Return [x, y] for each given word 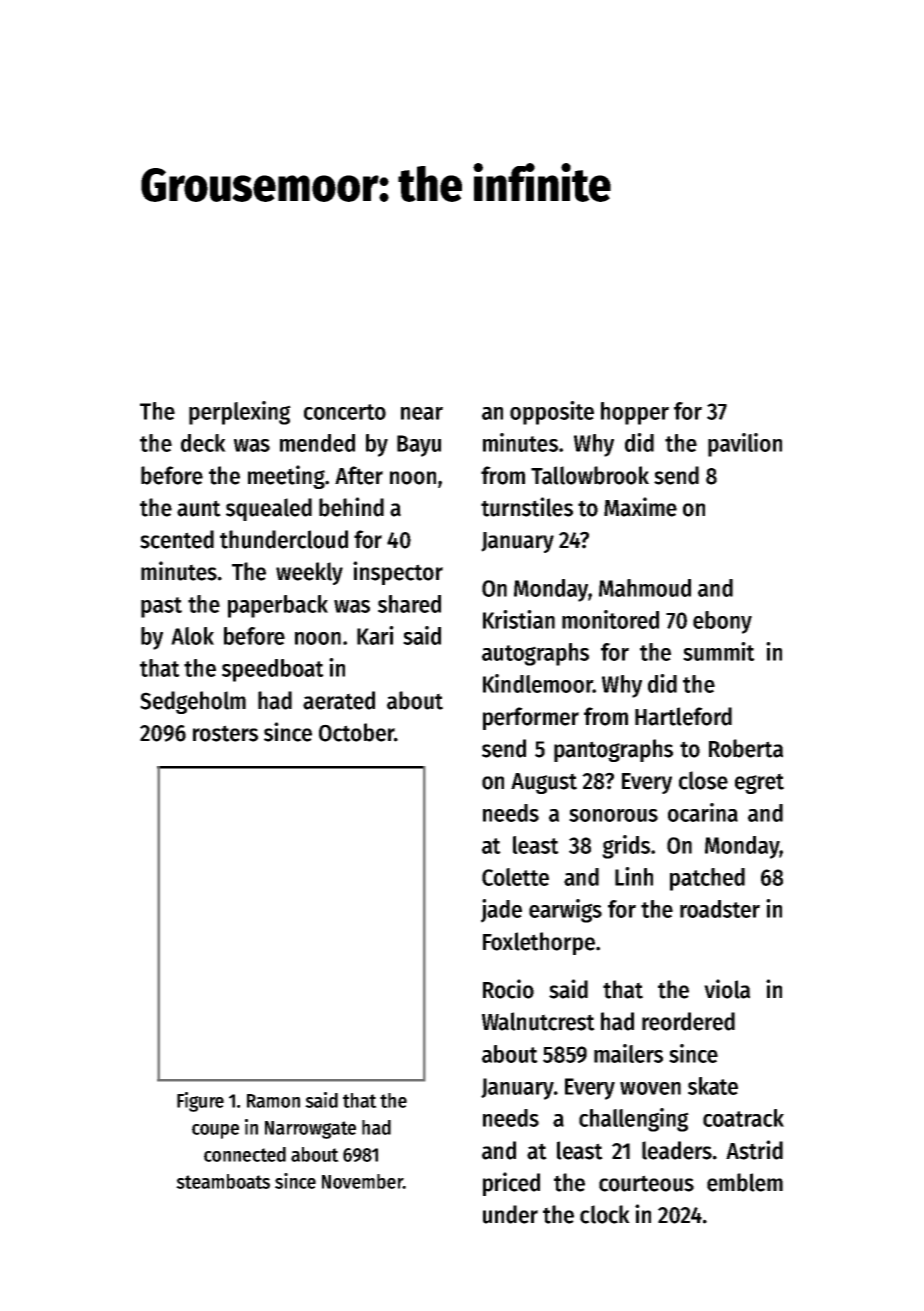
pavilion [745, 445]
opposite [552, 413]
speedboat [273, 670]
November [362, 1181]
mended [317, 443]
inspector [398, 573]
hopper [635, 413]
